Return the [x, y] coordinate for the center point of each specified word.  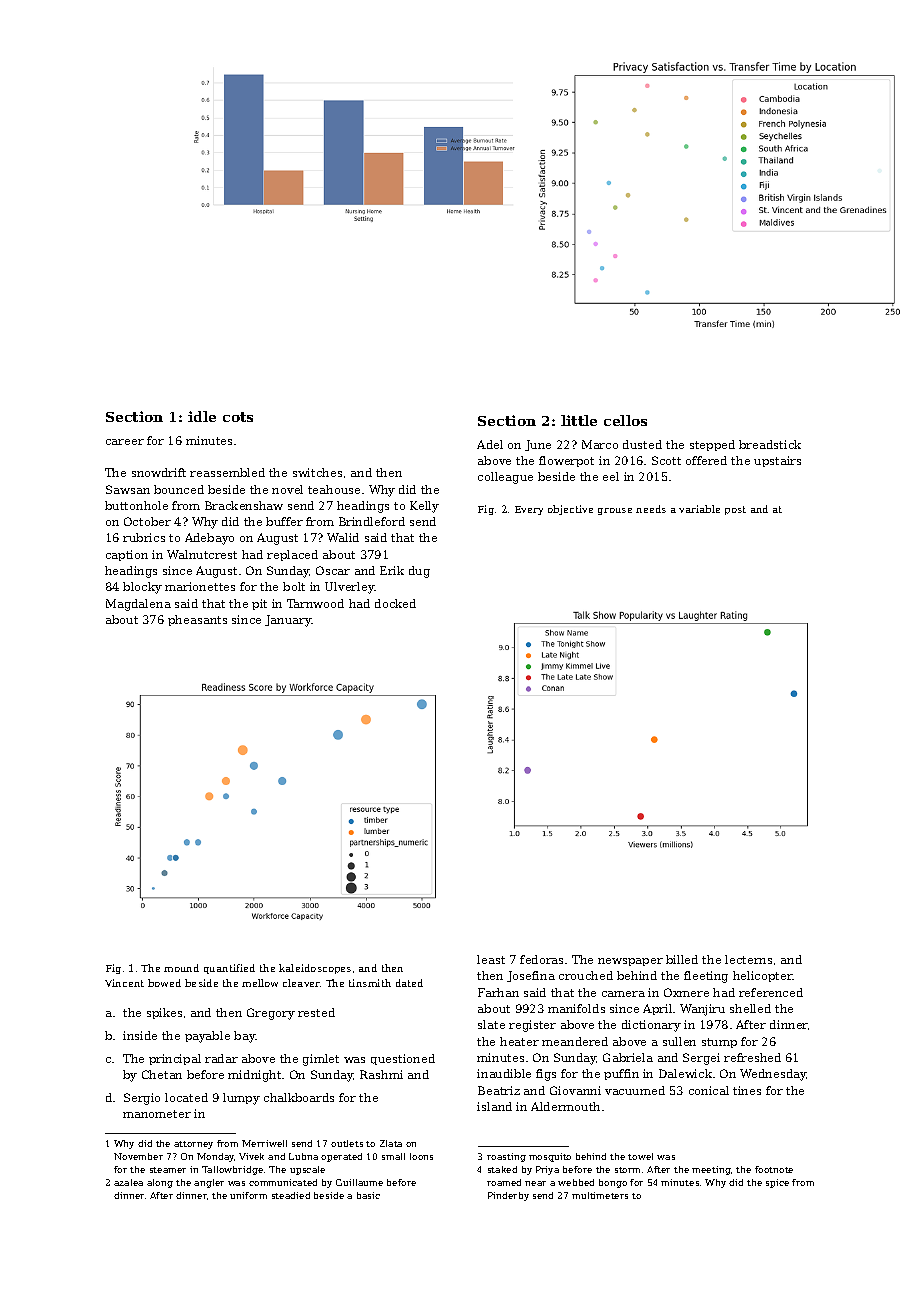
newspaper [630, 962]
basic [368, 1195]
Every [529, 510]
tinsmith [370, 983]
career [125, 442]
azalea [128, 1182]
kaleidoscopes [315, 969]
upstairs [777, 461]
